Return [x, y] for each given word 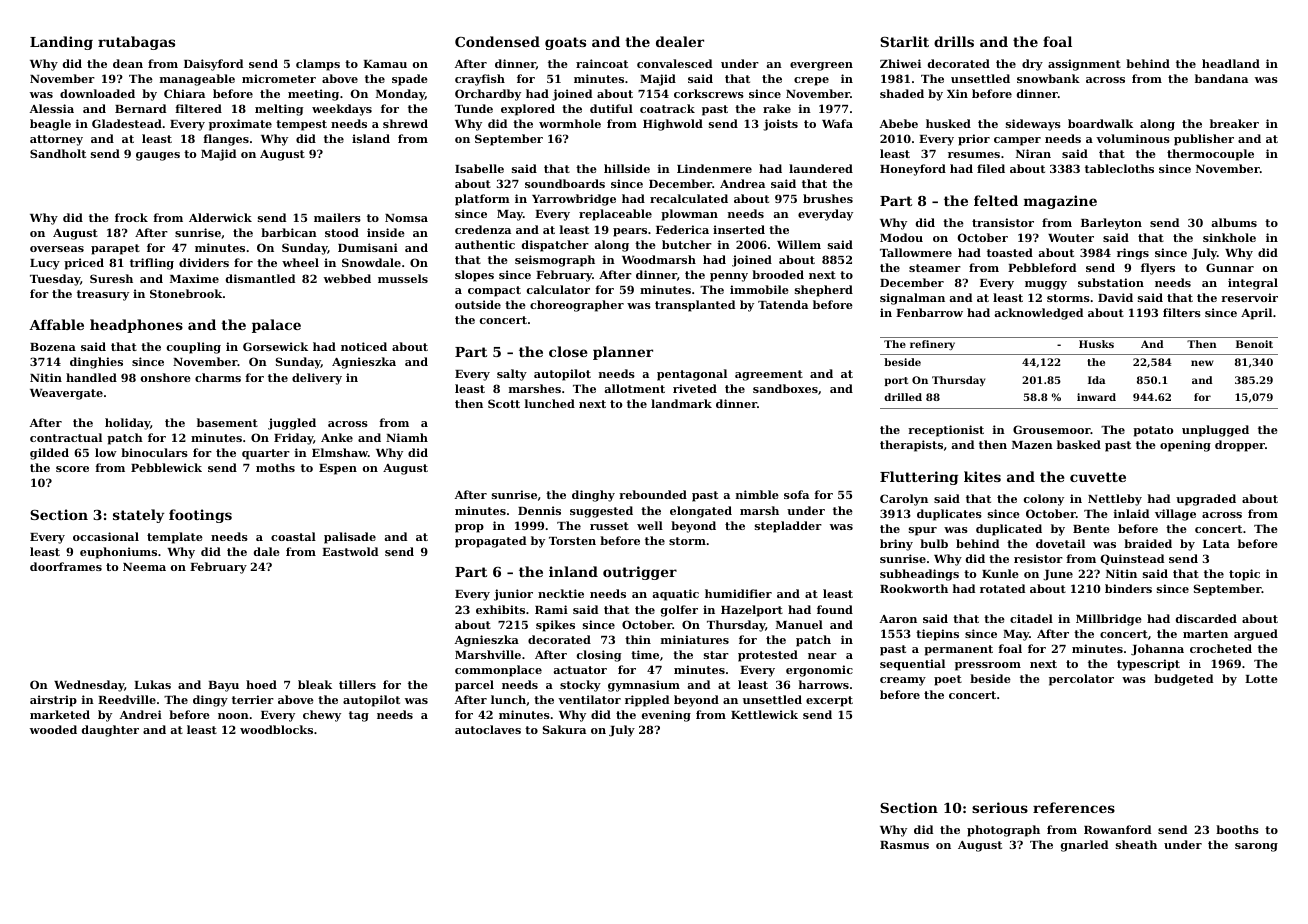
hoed [261, 684]
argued [1256, 635]
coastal [293, 536]
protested [768, 656]
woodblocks [276, 729]
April [1256, 314]
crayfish [480, 80]
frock [131, 217]
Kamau [385, 64]
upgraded [1206, 500]
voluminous [1133, 138]
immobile [759, 289]
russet [609, 526]
